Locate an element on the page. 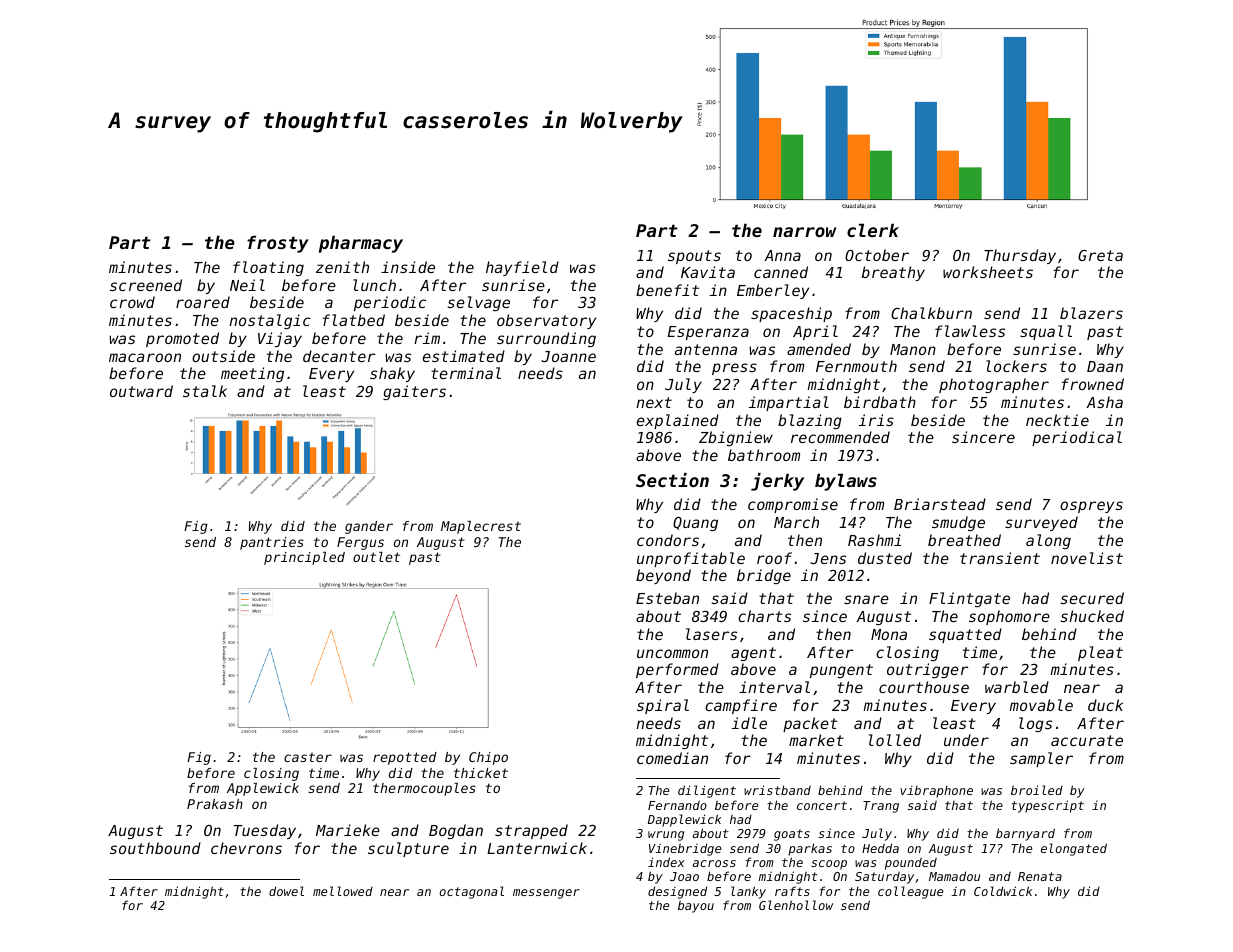 The image size is (1233, 952). Esteban is located at coordinates (667, 598).
